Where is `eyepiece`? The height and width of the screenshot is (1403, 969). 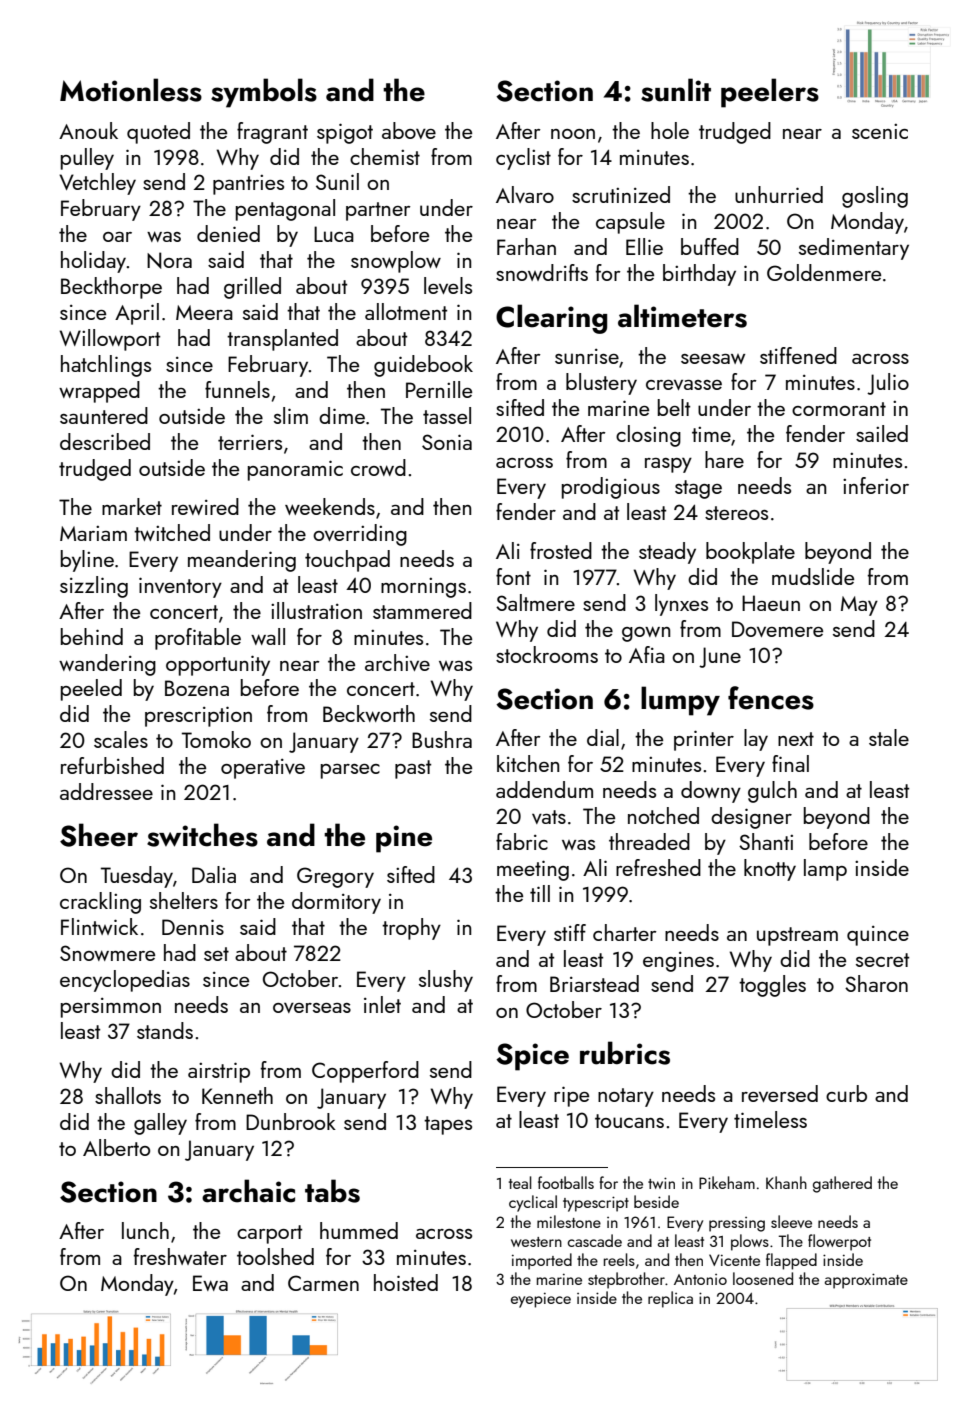
eyepiece is located at coordinates (541, 1300).
